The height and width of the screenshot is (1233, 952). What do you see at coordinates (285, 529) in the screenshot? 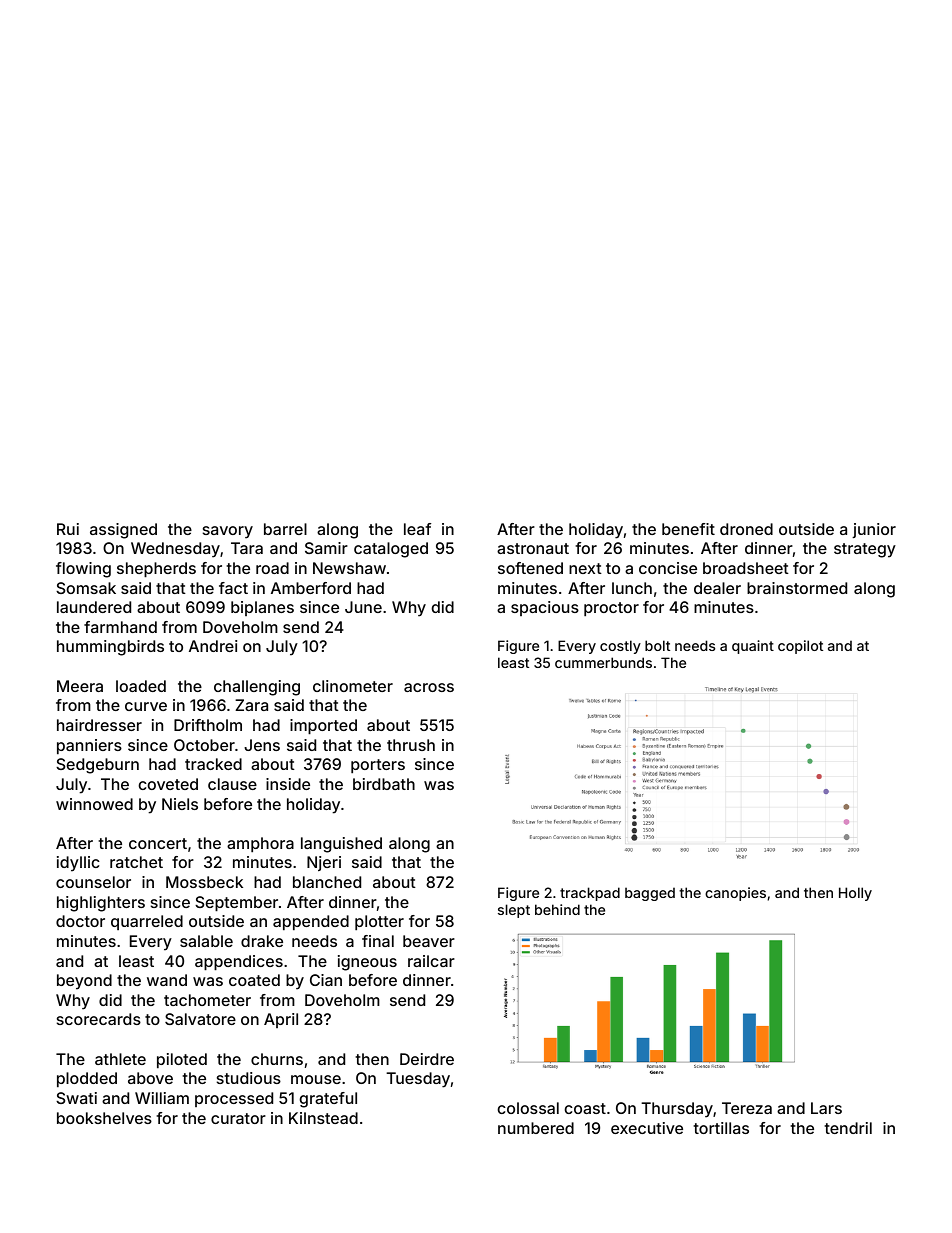
I see `barrel` at bounding box center [285, 529].
